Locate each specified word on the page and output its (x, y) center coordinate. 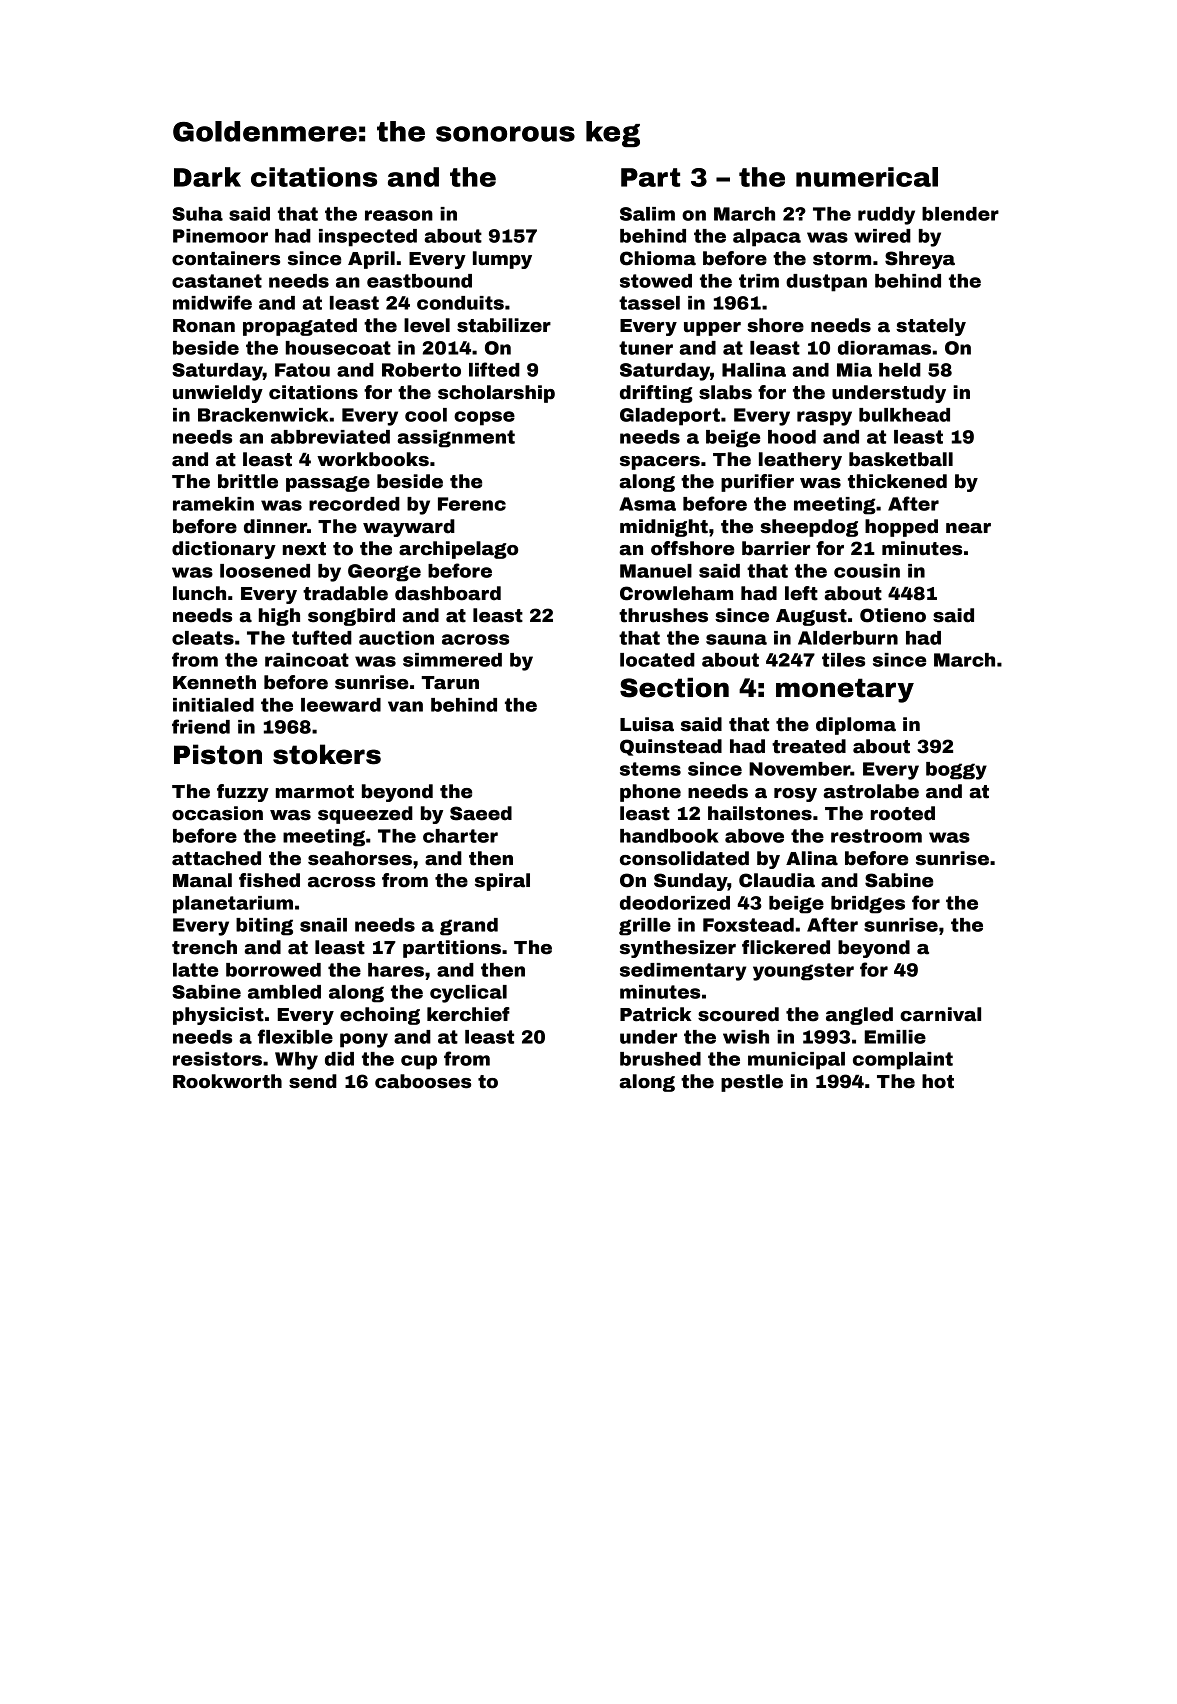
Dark (207, 177)
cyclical (468, 994)
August (811, 617)
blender (960, 214)
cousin (867, 571)
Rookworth (227, 1081)
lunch (199, 593)
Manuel (656, 571)
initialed (213, 705)
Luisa (647, 724)
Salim (647, 214)
